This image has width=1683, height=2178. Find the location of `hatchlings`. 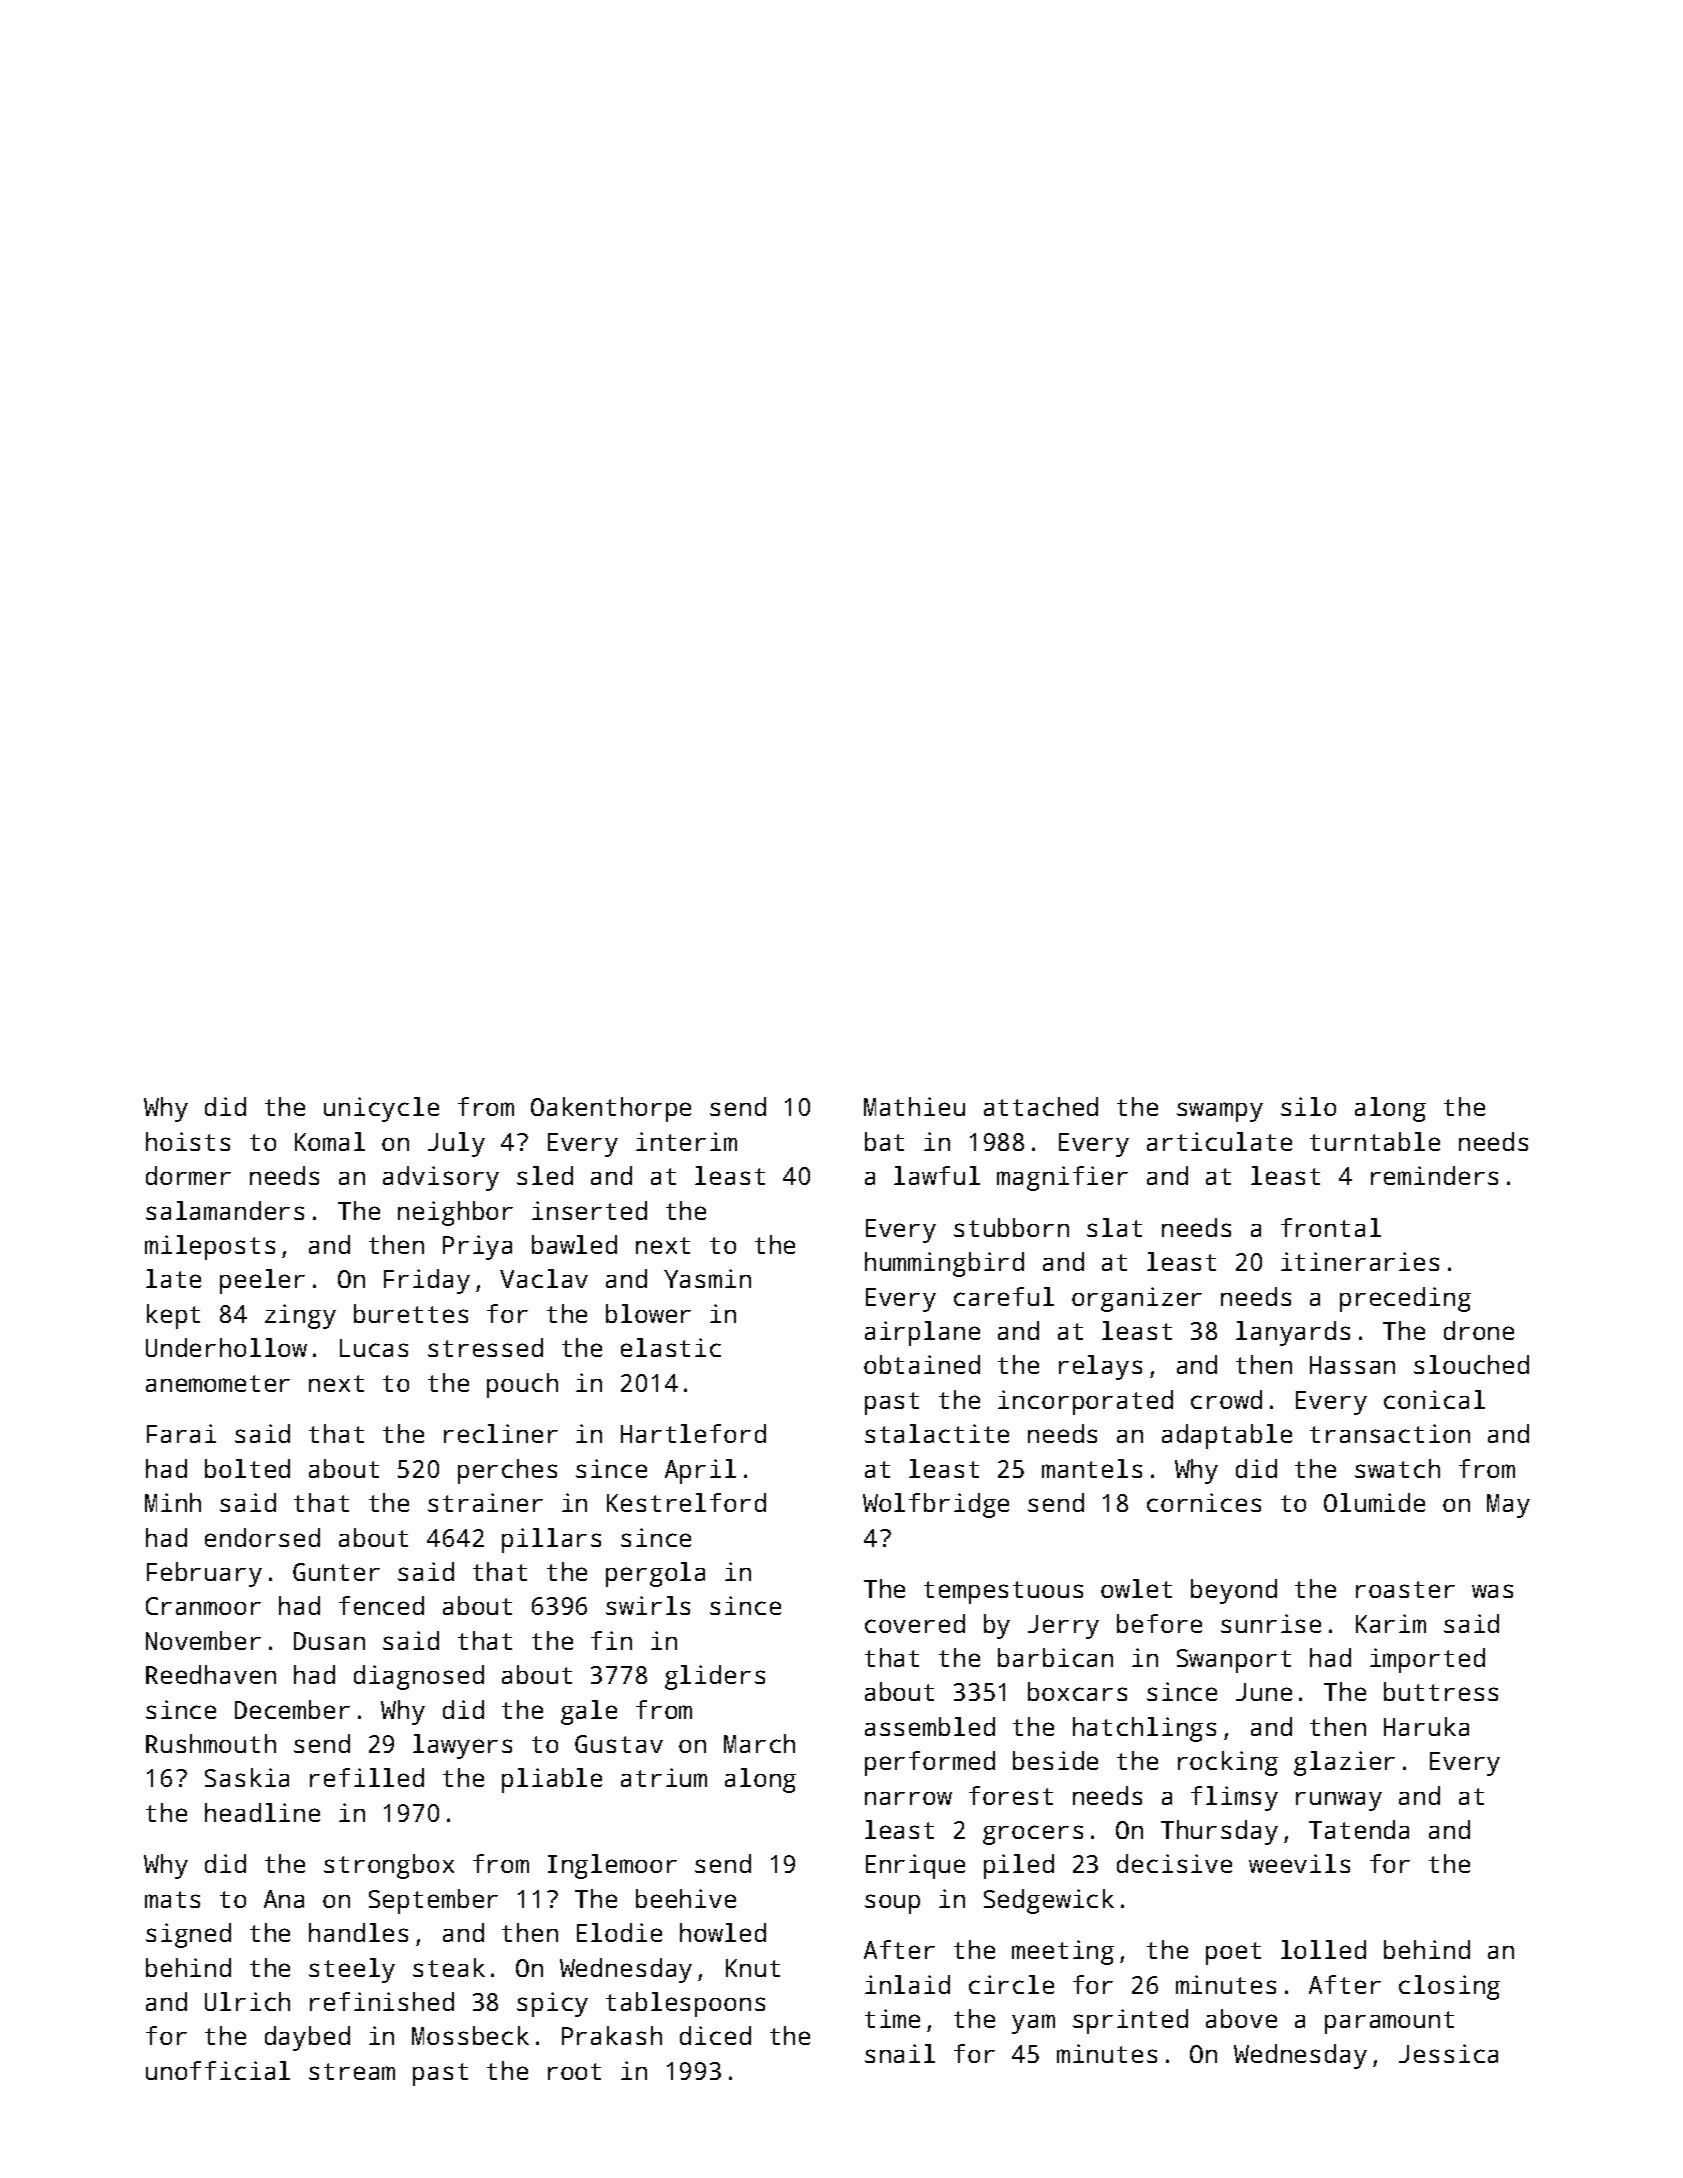

hatchlings is located at coordinates (1144, 1729).
